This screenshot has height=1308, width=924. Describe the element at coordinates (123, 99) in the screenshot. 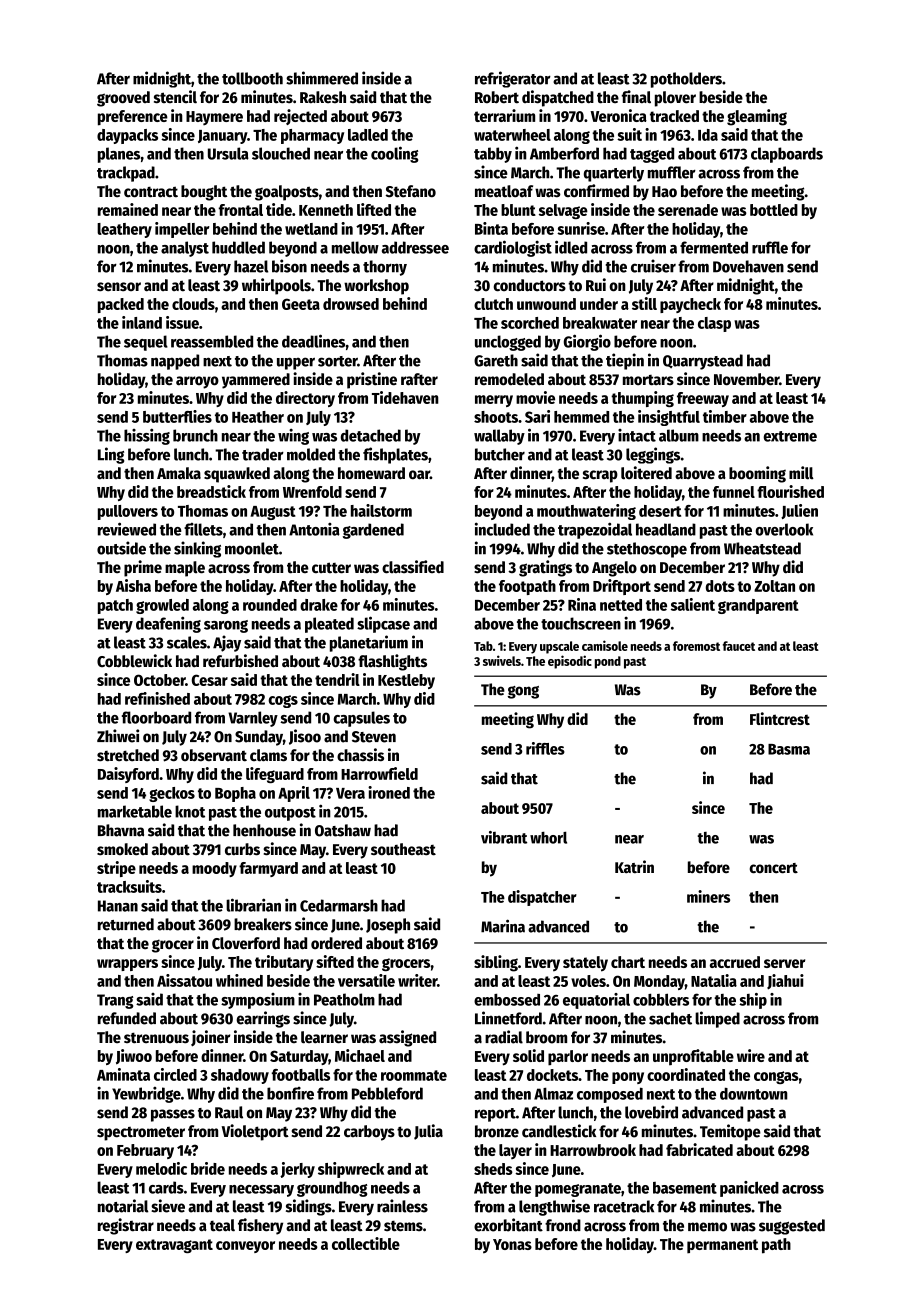

I see `grooved` at that location.
